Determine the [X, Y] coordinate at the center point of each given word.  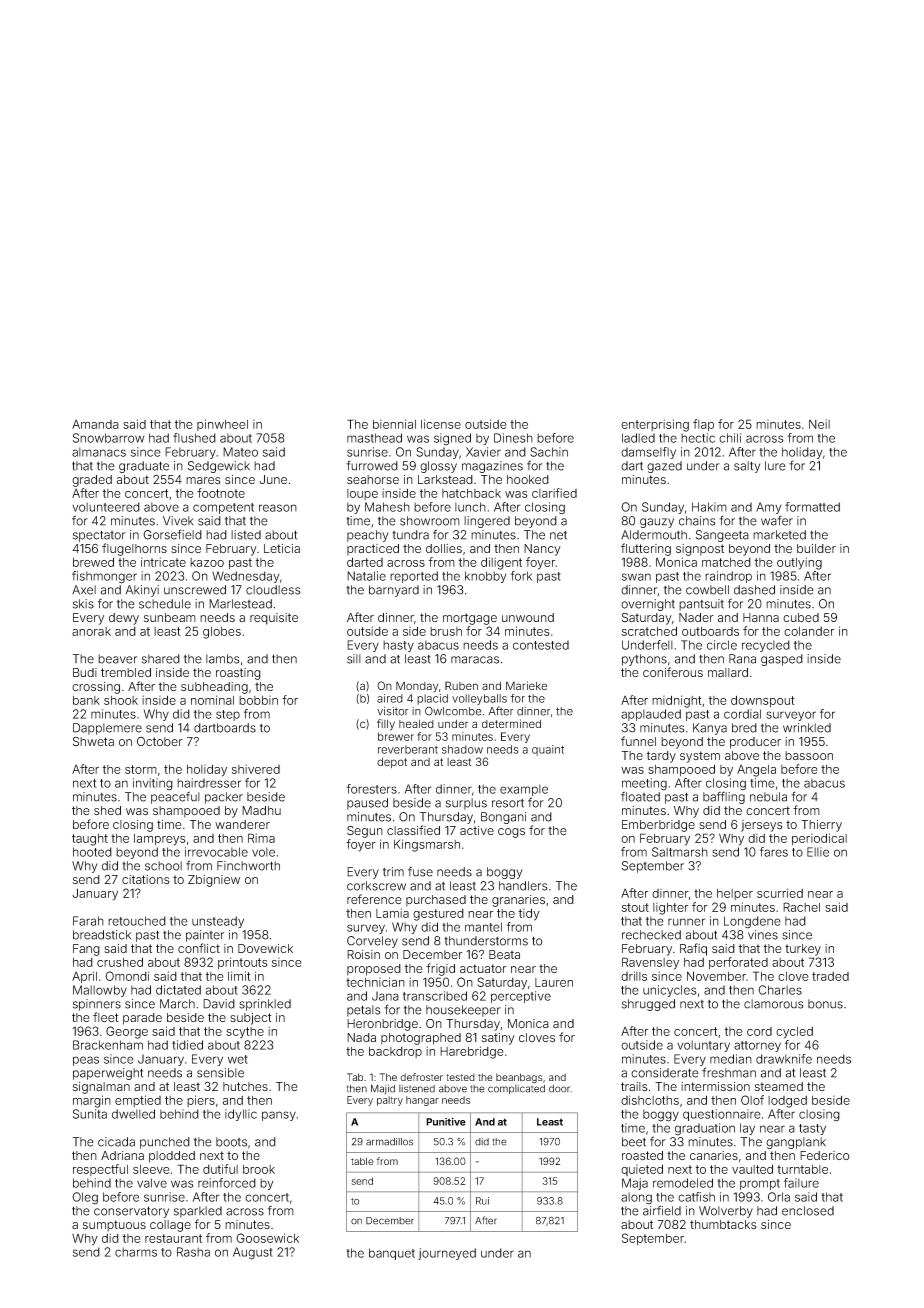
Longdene [752, 922]
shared [161, 659]
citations [145, 879]
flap [703, 425]
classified [413, 830]
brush [446, 631]
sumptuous [114, 1226]
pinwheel [222, 425]
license [441, 424]
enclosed [808, 1211]
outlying [799, 563]
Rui [482, 1201]
